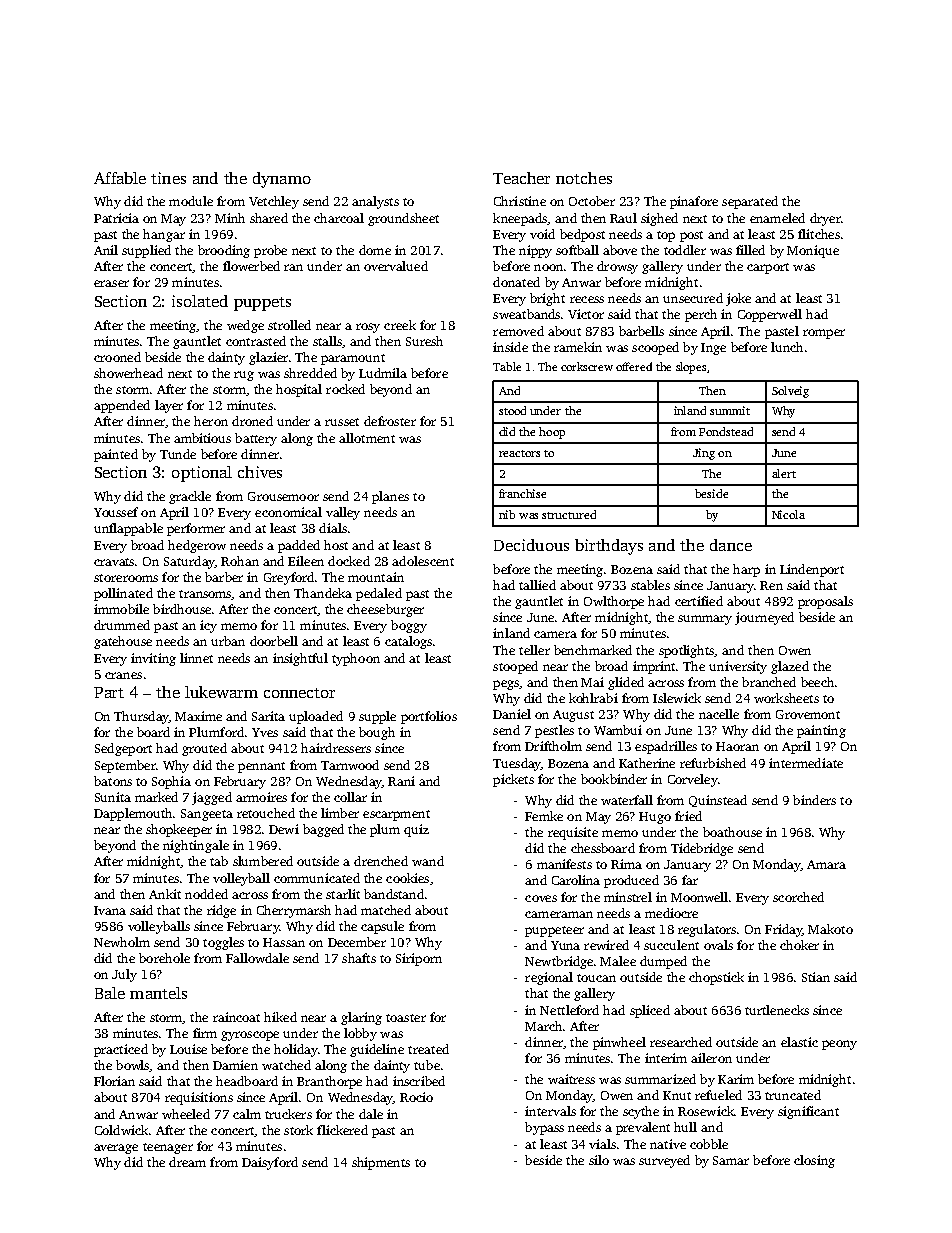 This screenshot has width=952, height=1233. I want to click on drenched, so click(381, 861).
